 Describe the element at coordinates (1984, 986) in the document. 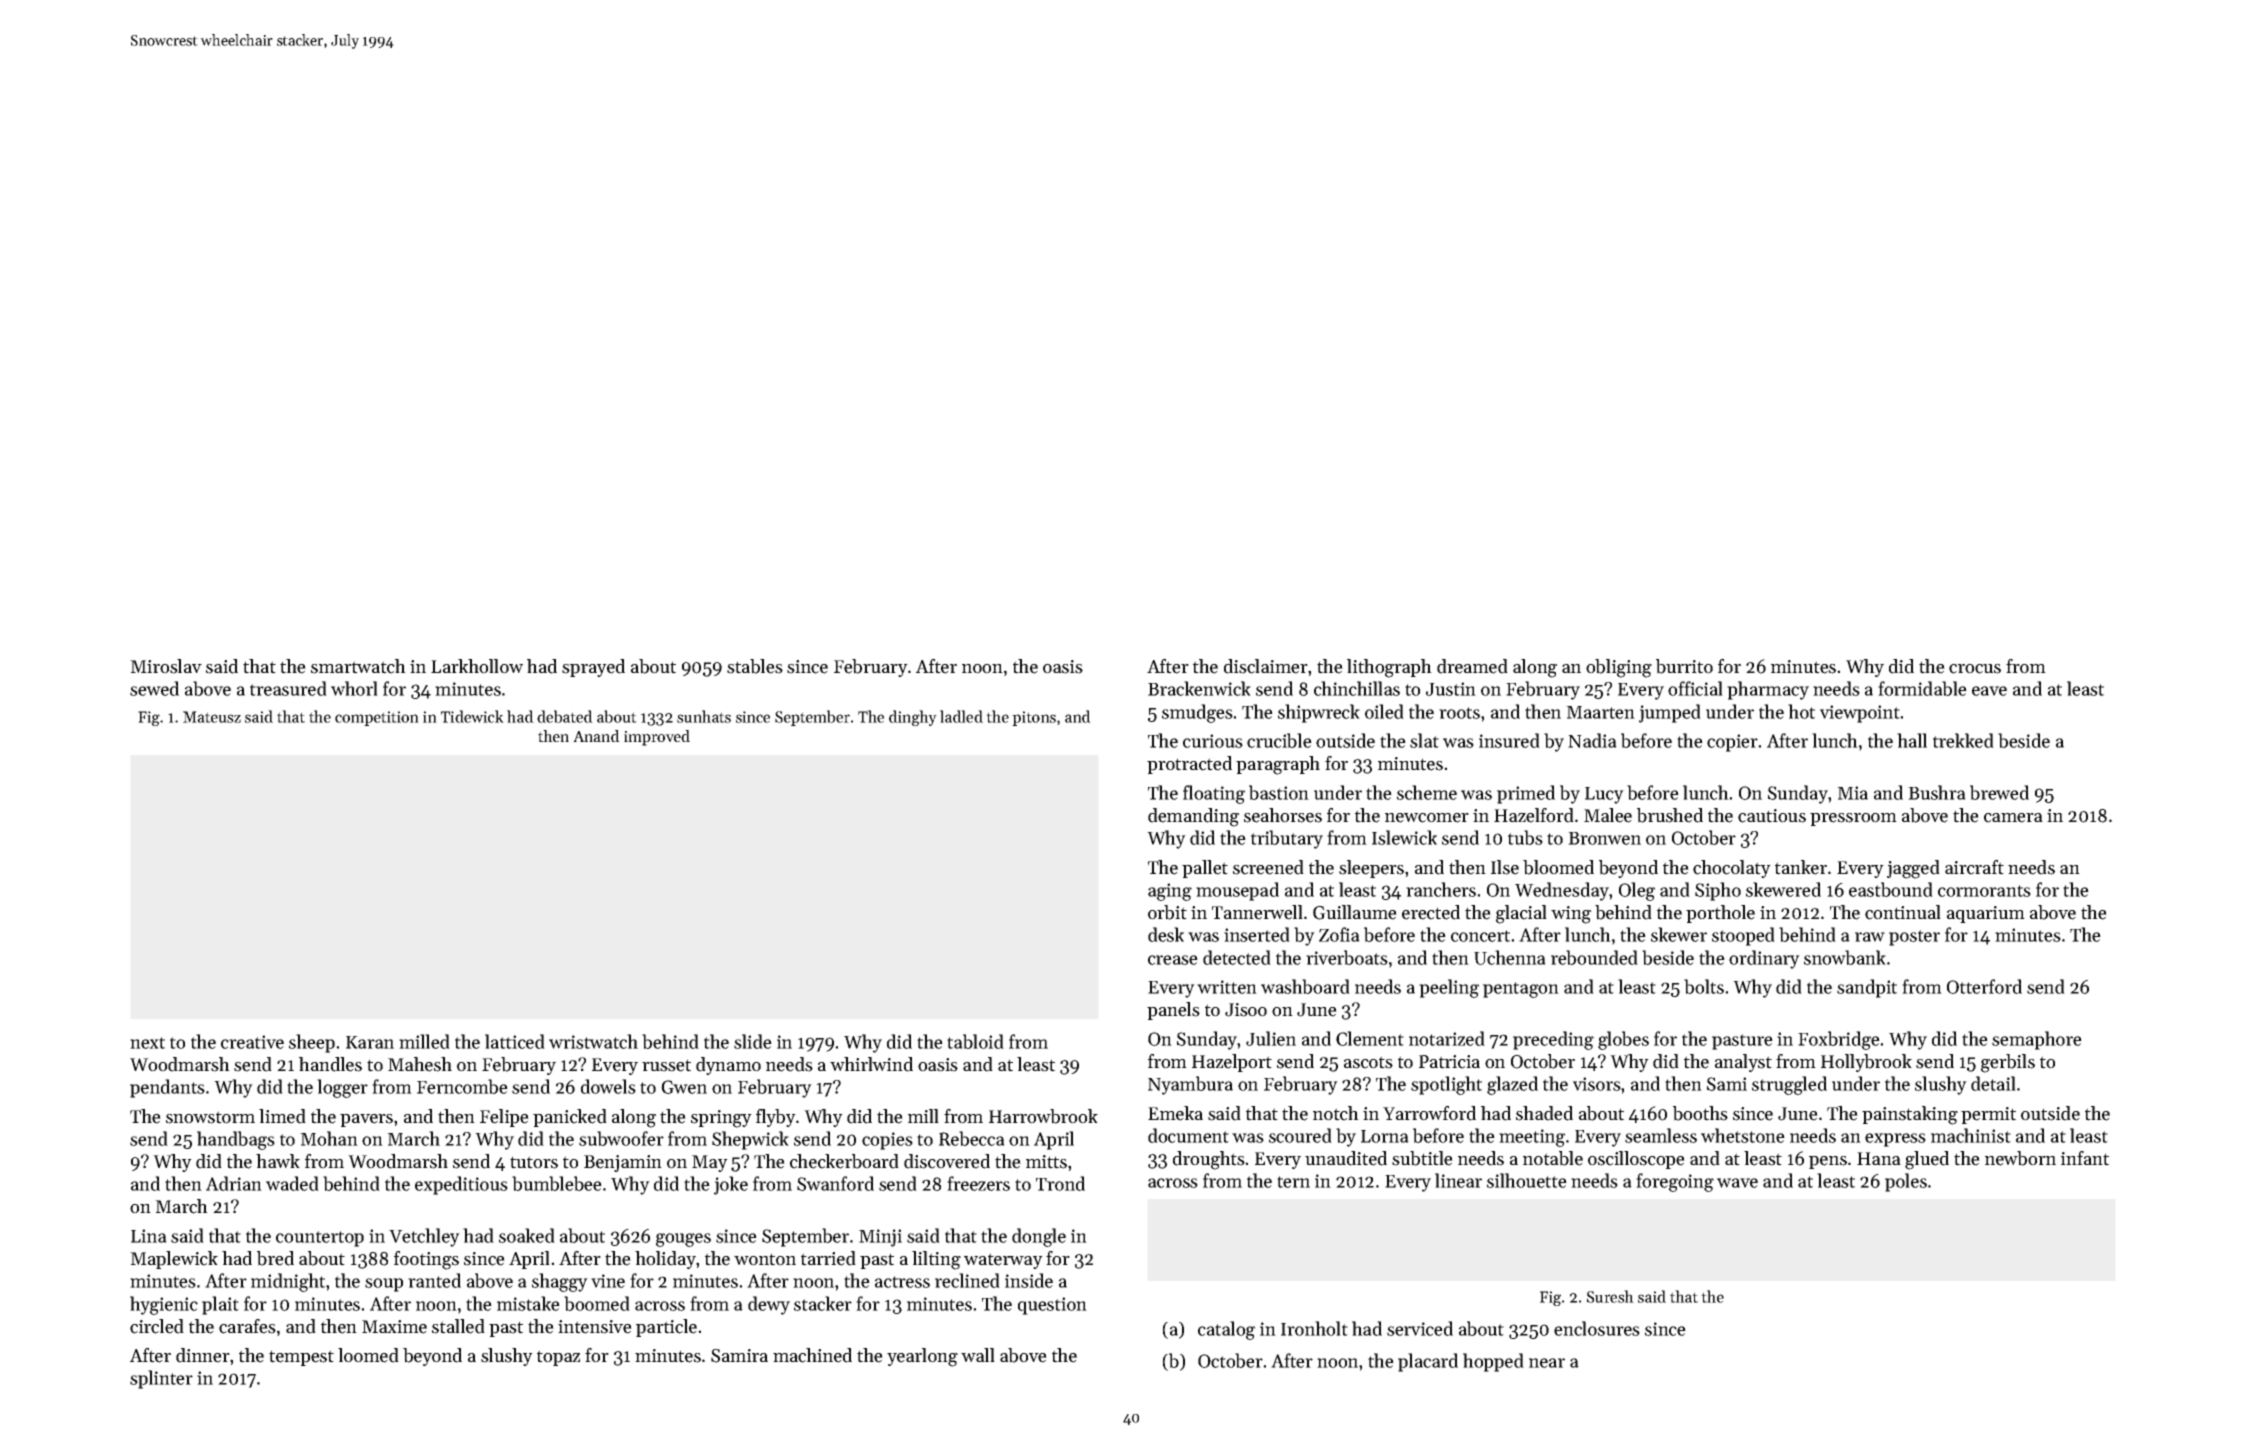

I see `Otterford` at that location.
